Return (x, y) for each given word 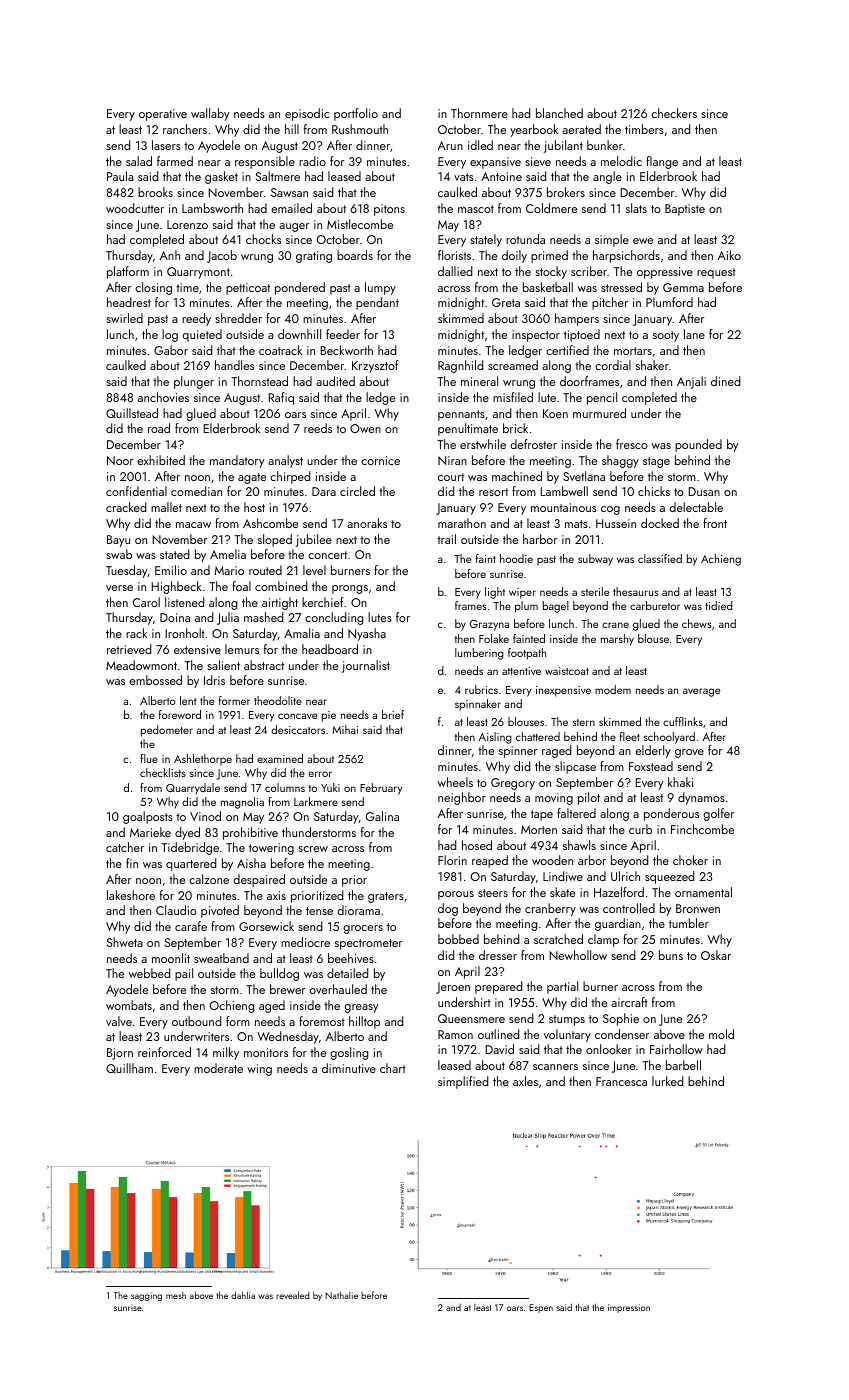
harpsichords (626, 256)
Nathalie (341, 1295)
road (159, 428)
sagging (146, 1296)
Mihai (345, 729)
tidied (719, 605)
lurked (668, 1081)
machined (517, 476)
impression (629, 1308)
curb (640, 829)
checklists (162, 772)
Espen (541, 1308)
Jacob (222, 256)
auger (294, 227)
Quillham (129, 1068)
